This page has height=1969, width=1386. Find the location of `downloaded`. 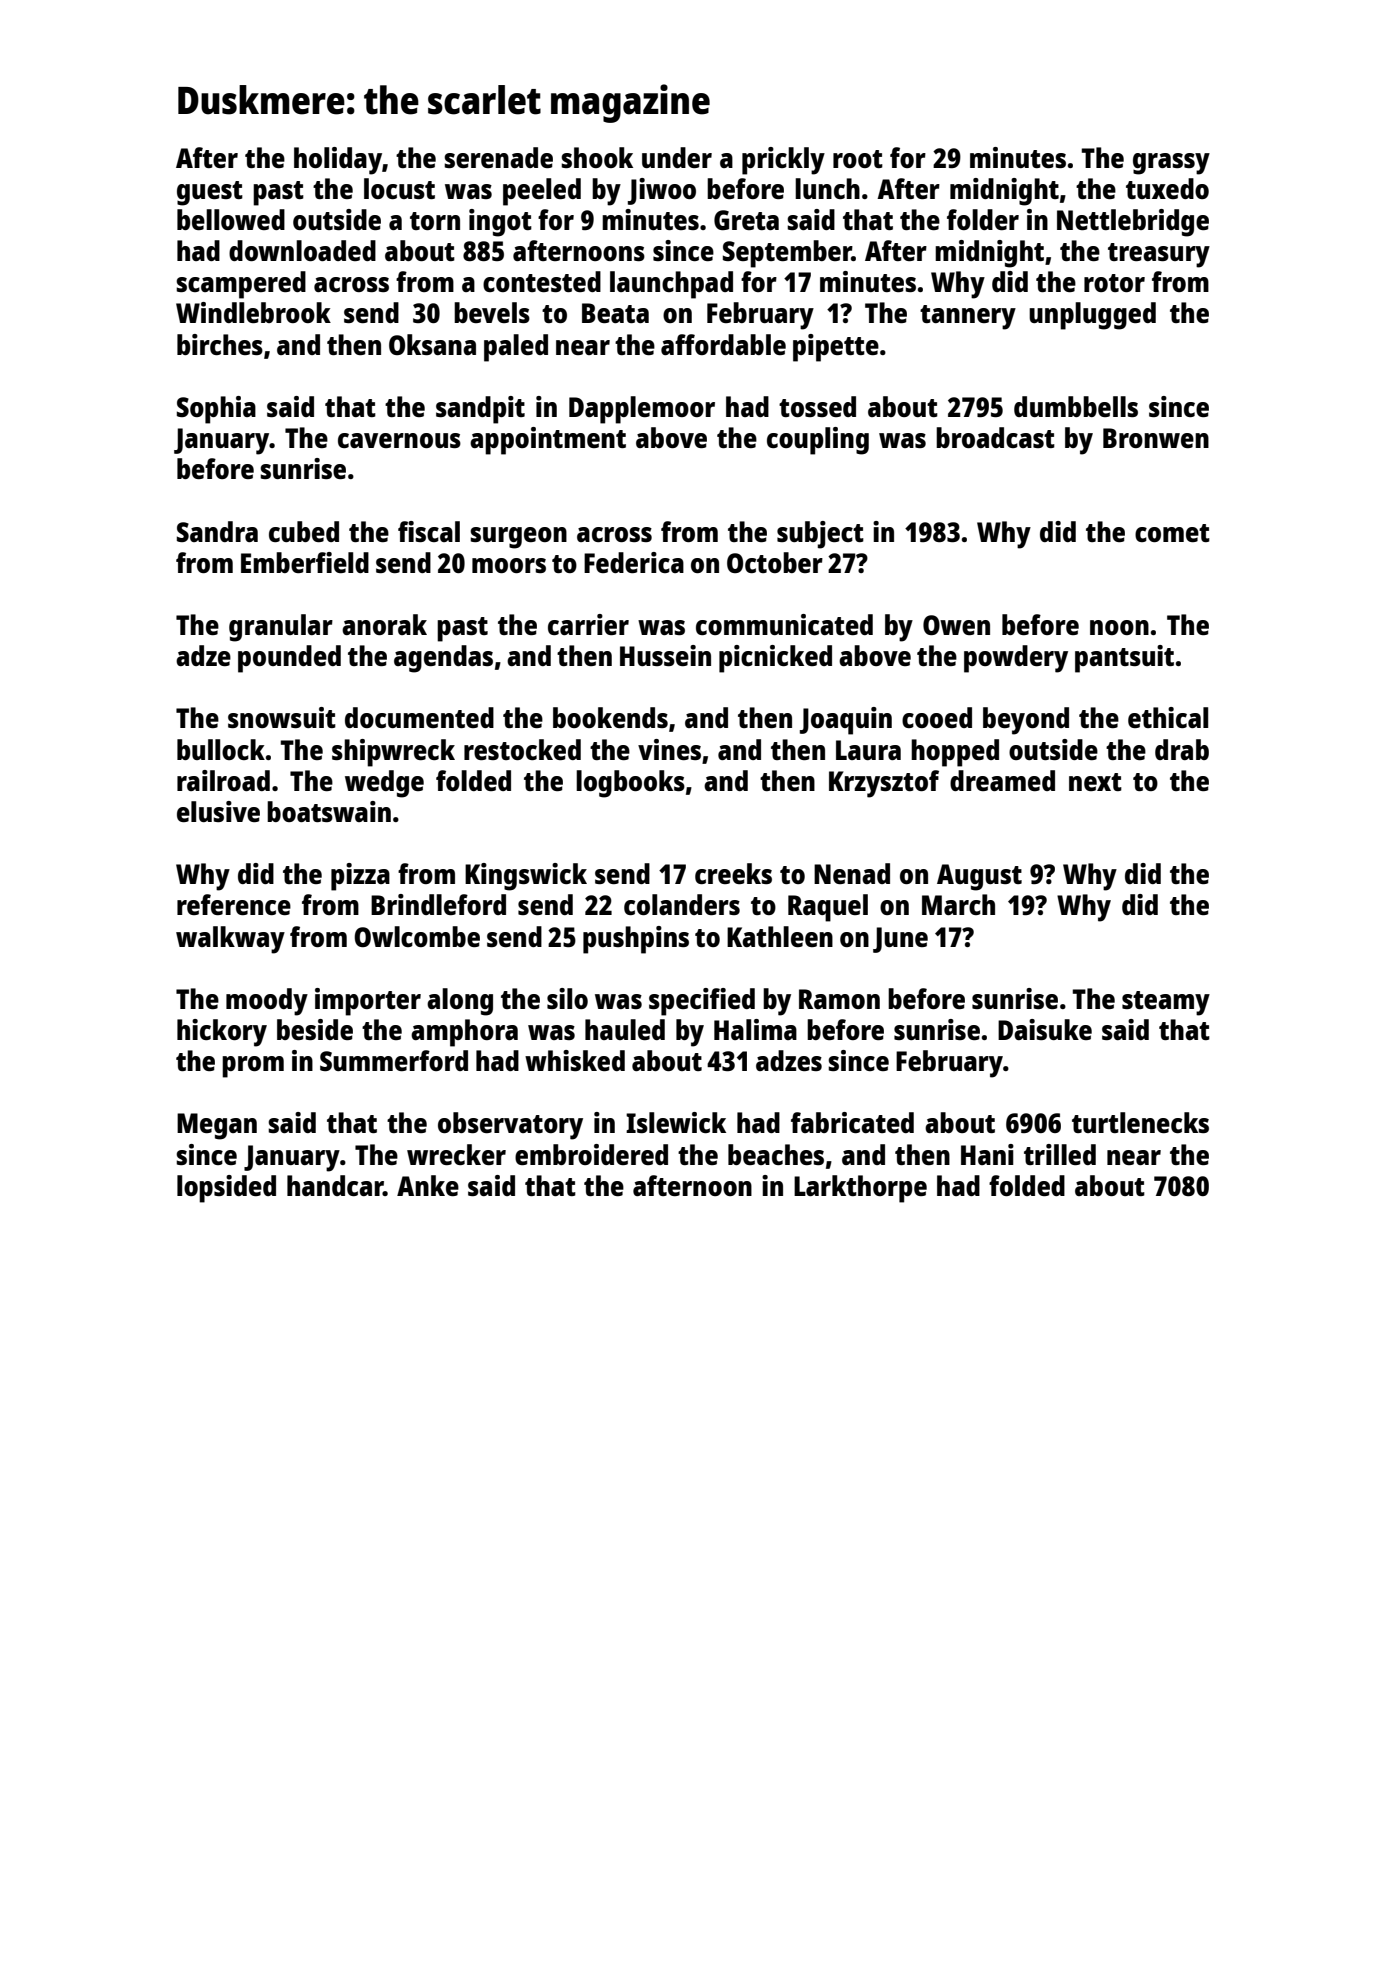

downloaded is located at coordinates (302, 250).
